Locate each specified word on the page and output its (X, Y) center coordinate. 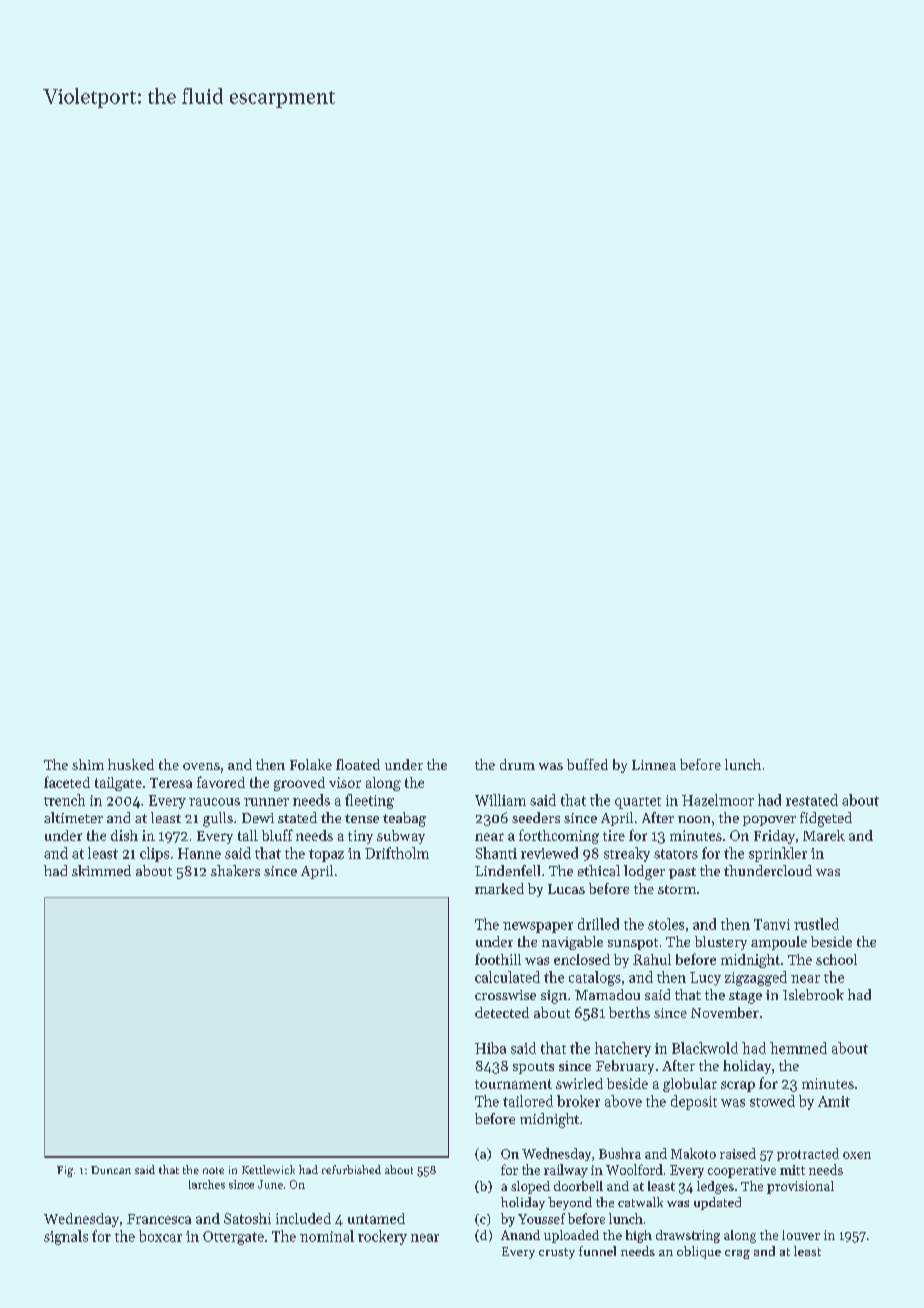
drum (517, 764)
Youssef (541, 1218)
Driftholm (397, 853)
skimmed (101, 870)
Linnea (654, 765)
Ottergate (233, 1238)
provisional (800, 1187)
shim (88, 764)
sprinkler (778, 854)
